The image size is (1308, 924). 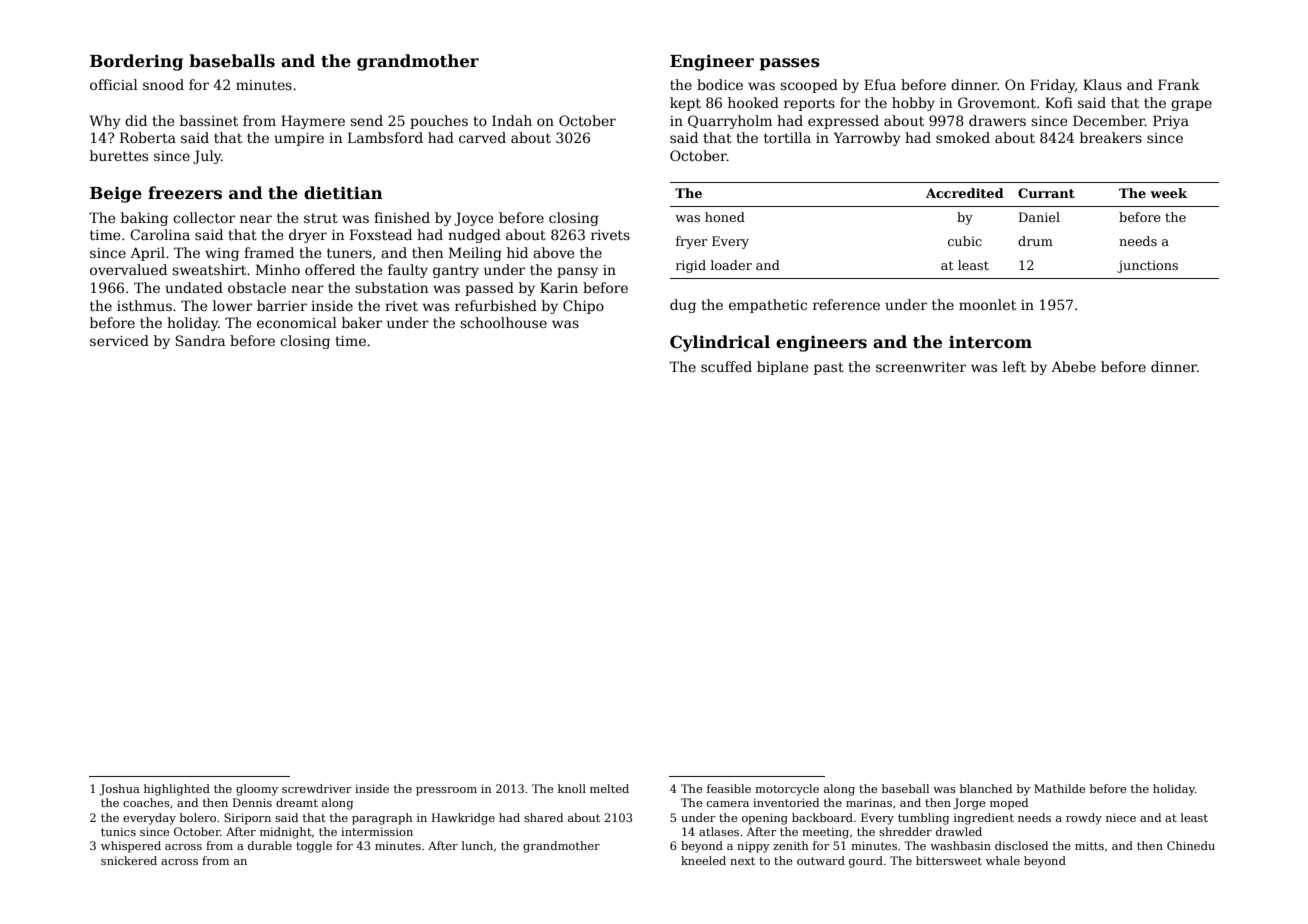 I want to click on Abebe, so click(x=1073, y=366).
